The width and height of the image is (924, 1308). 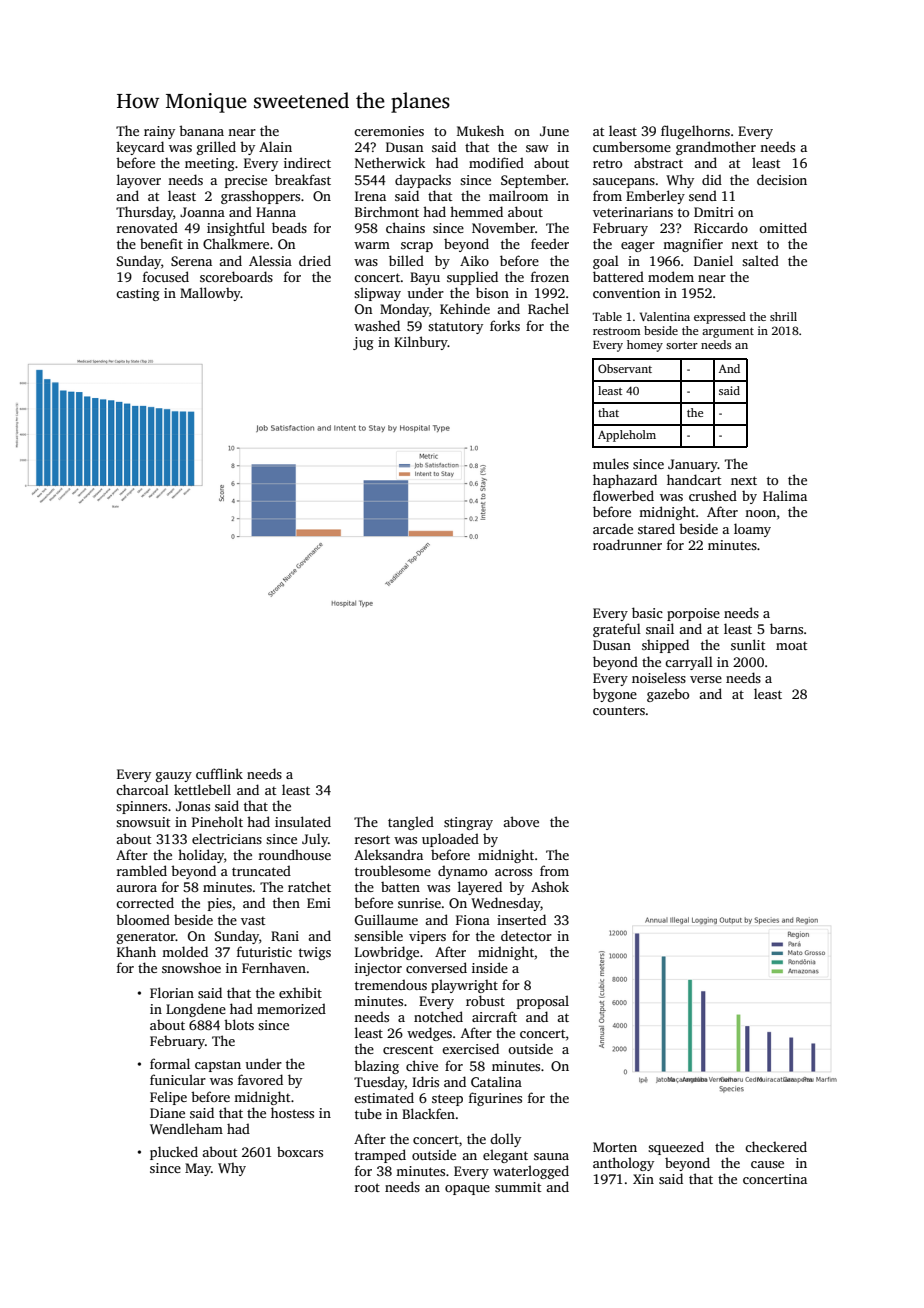 I want to click on washed, so click(x=377, y=325).
